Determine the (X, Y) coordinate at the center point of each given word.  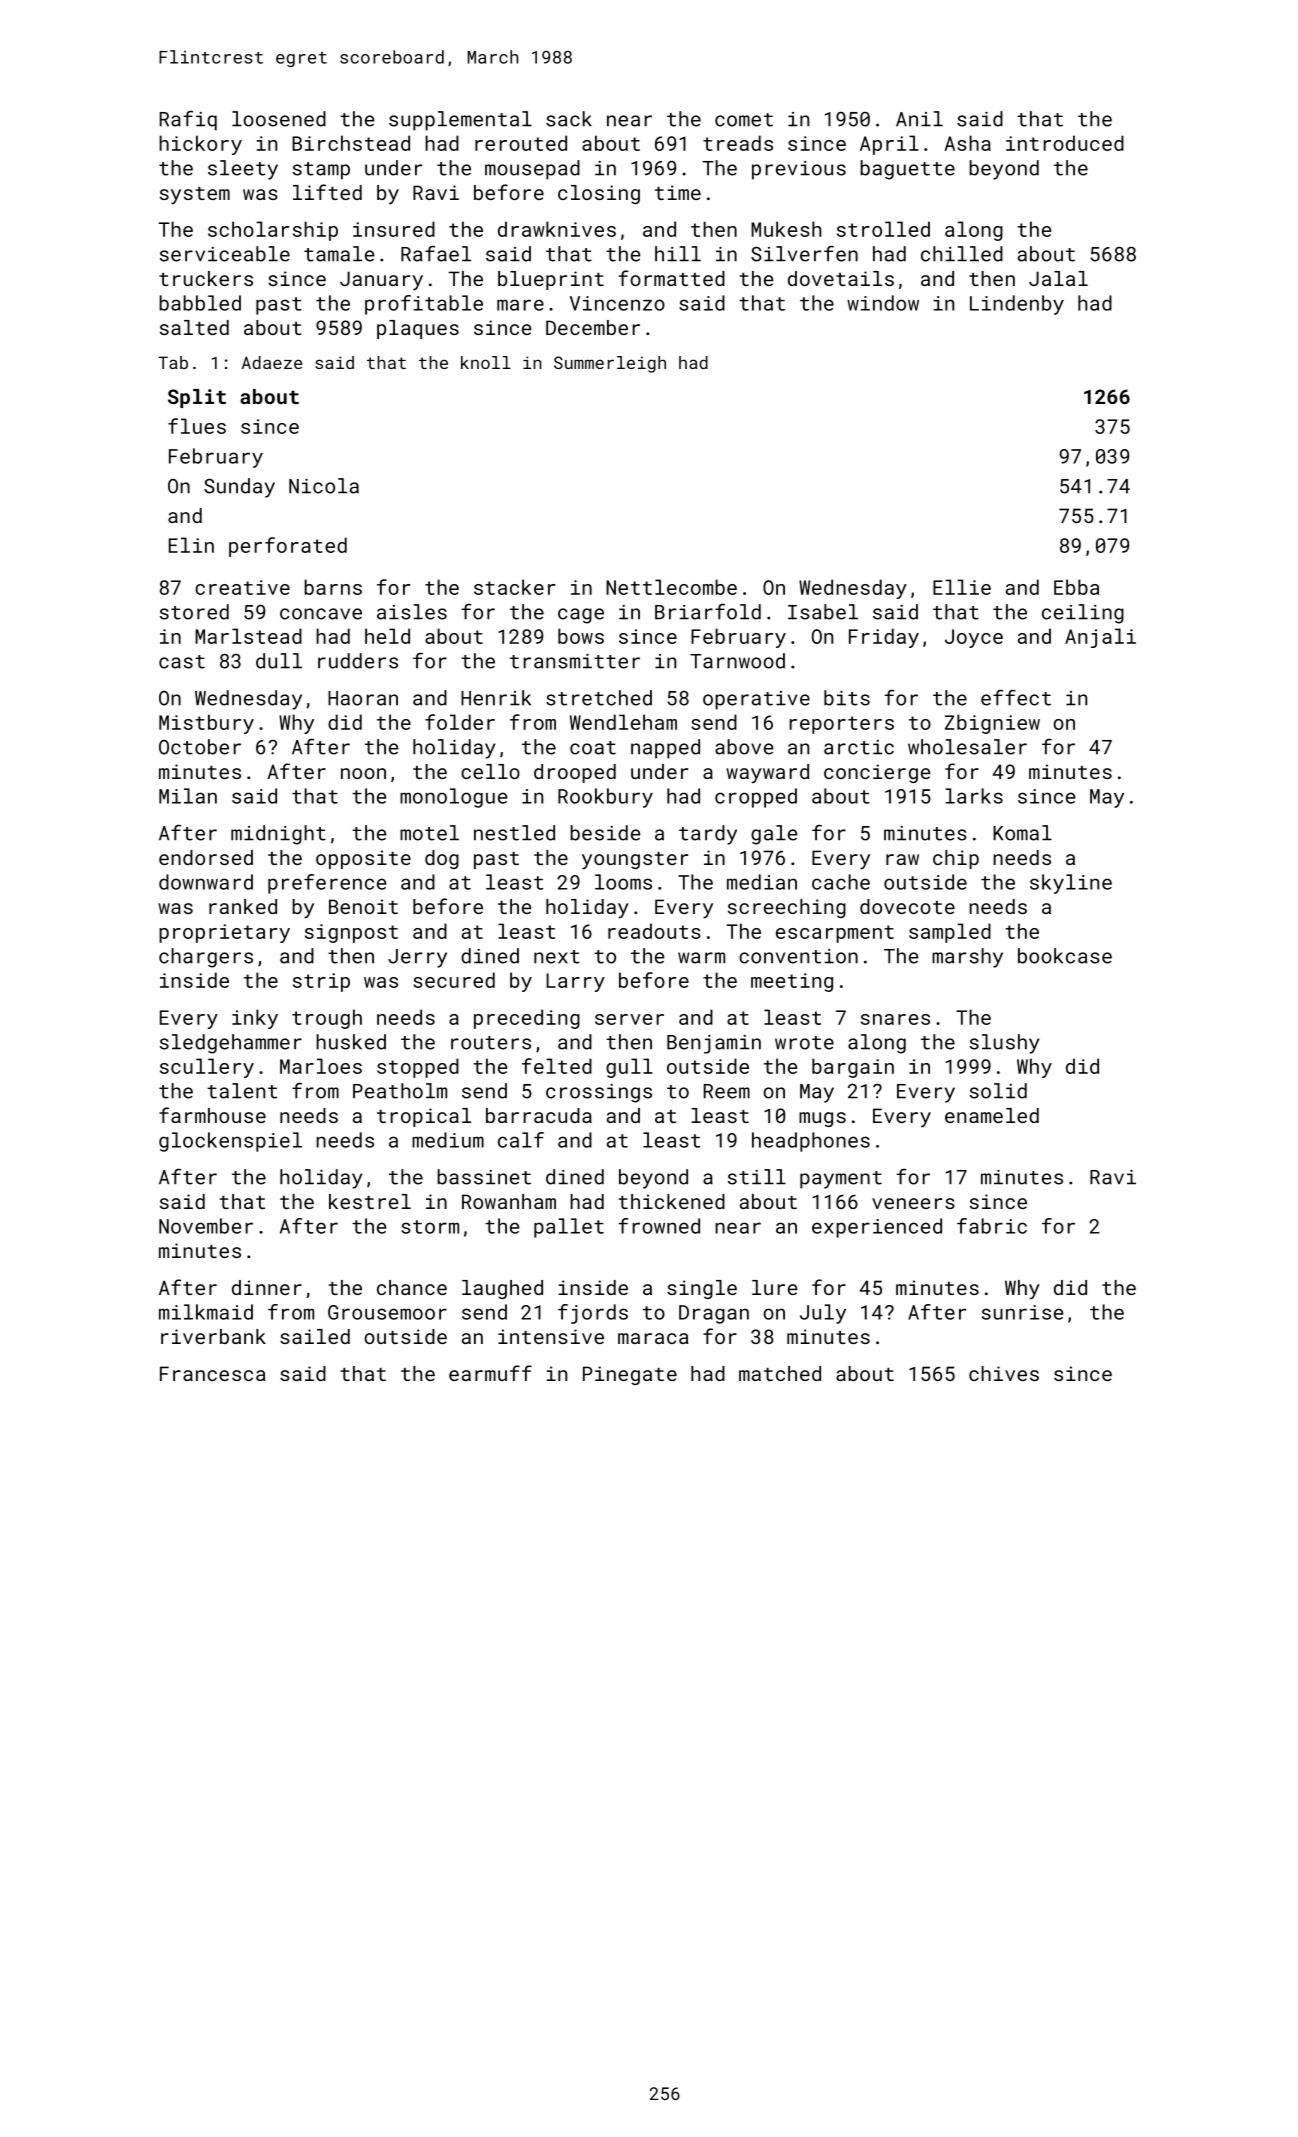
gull (629, 1068)
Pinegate (630, 1375)
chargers (206, 958)
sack (569, 119)
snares (895, 1019)
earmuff (490, 1373)
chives (1004, 1373)
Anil (919, 119)
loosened (279, 119)
